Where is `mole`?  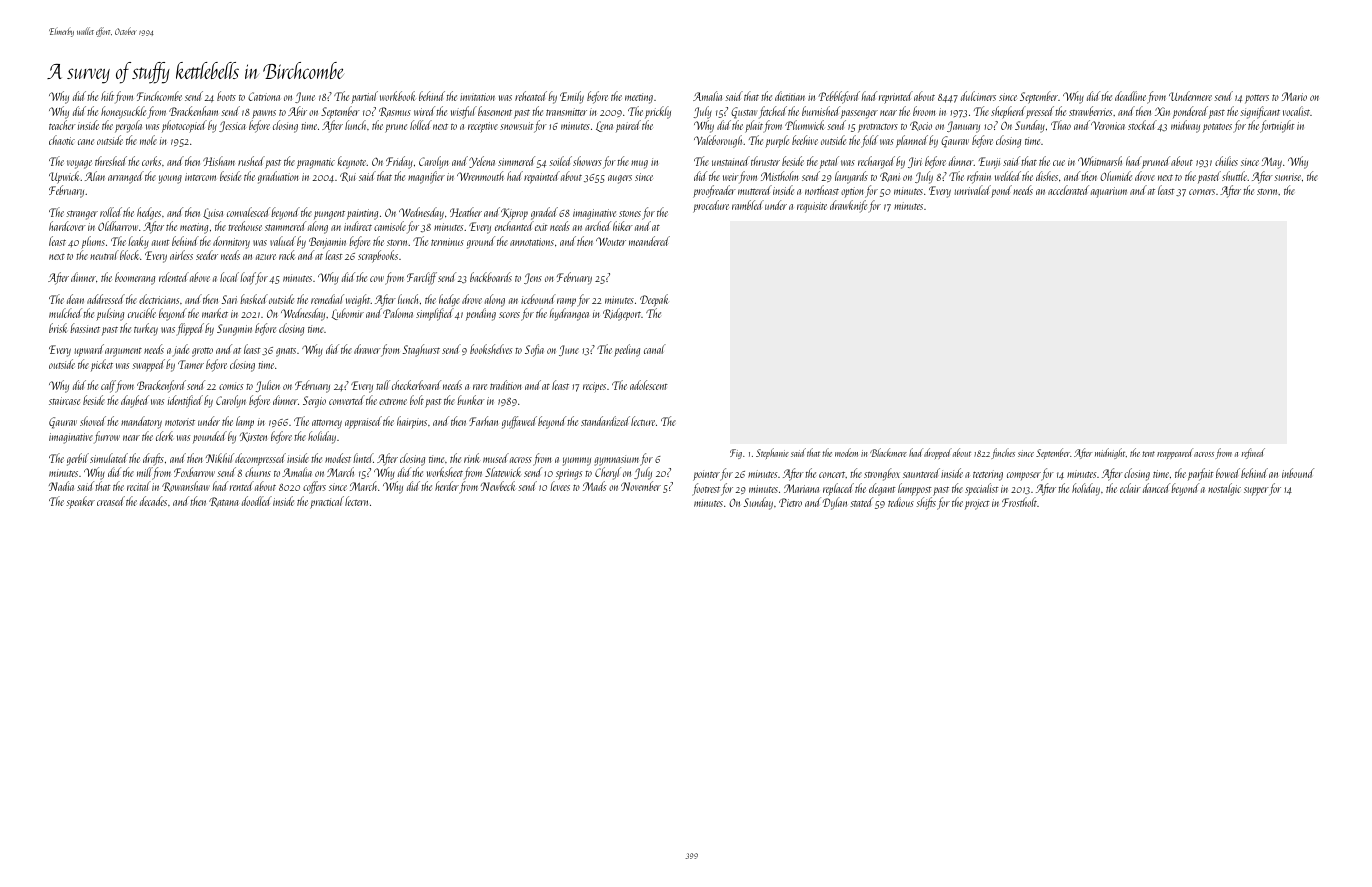 mole is located at coordinates (148, 140).
